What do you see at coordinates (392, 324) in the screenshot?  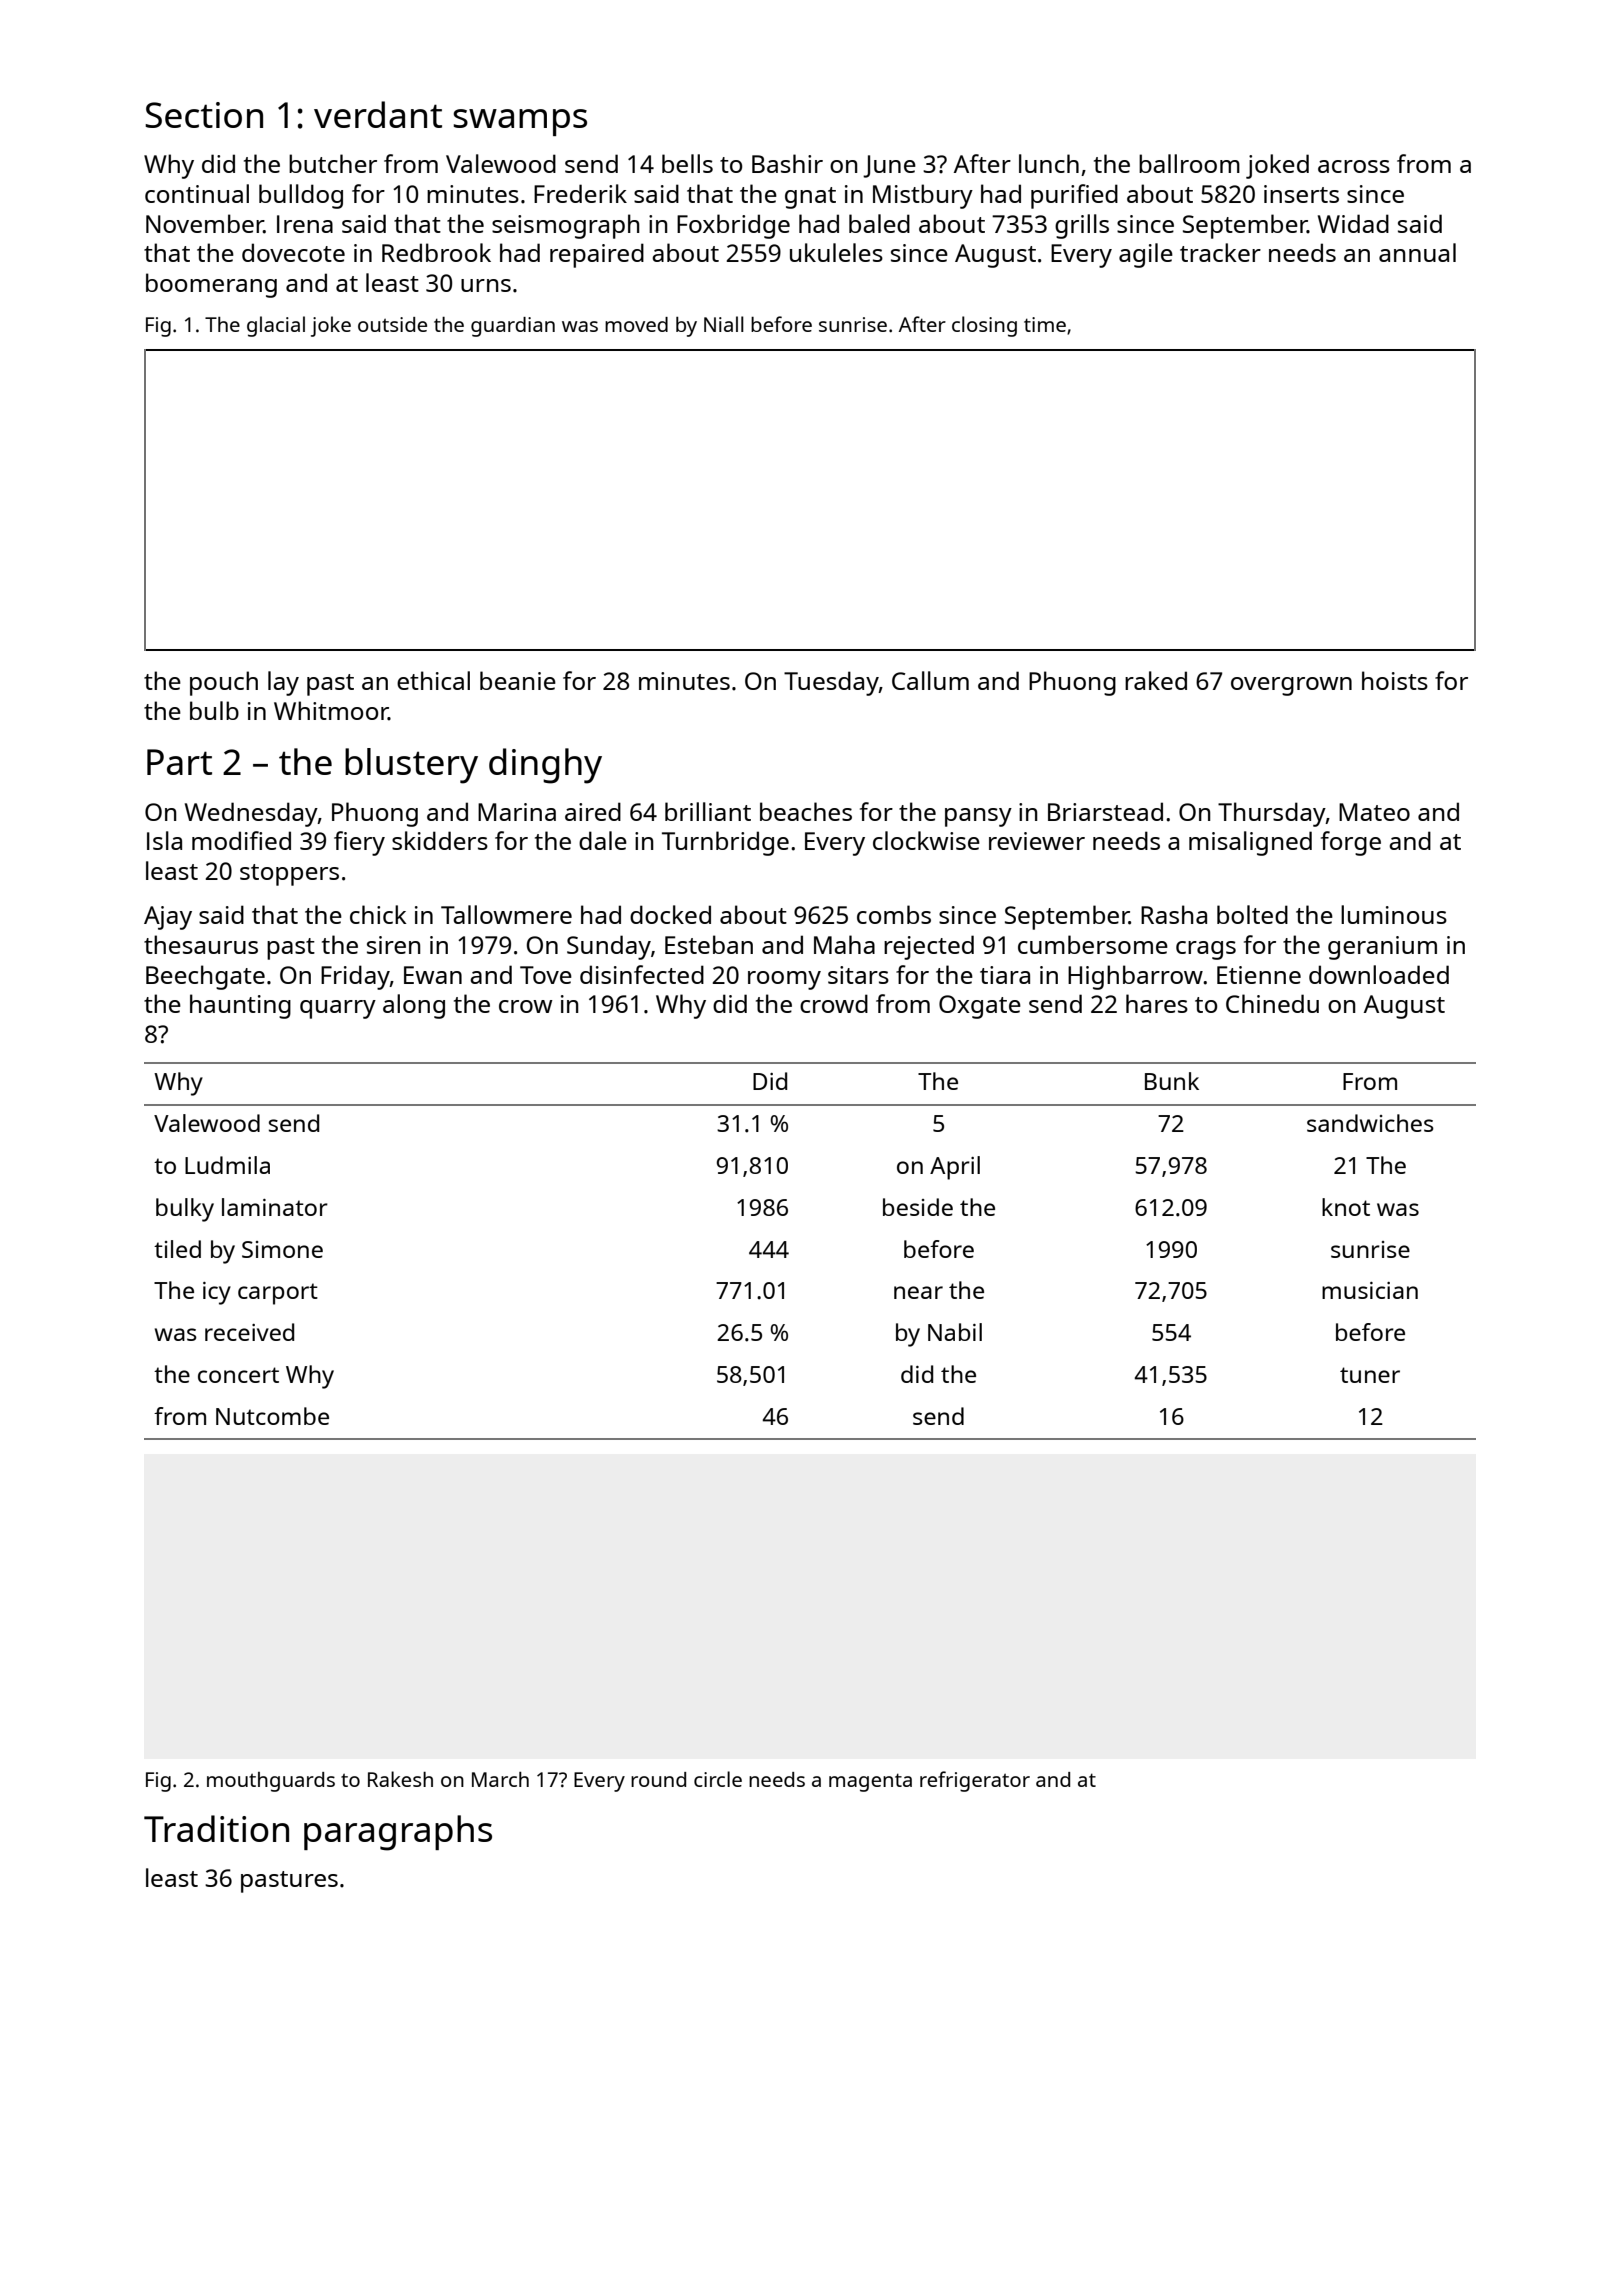 I see `outside` at bounding box center [392, 324].
